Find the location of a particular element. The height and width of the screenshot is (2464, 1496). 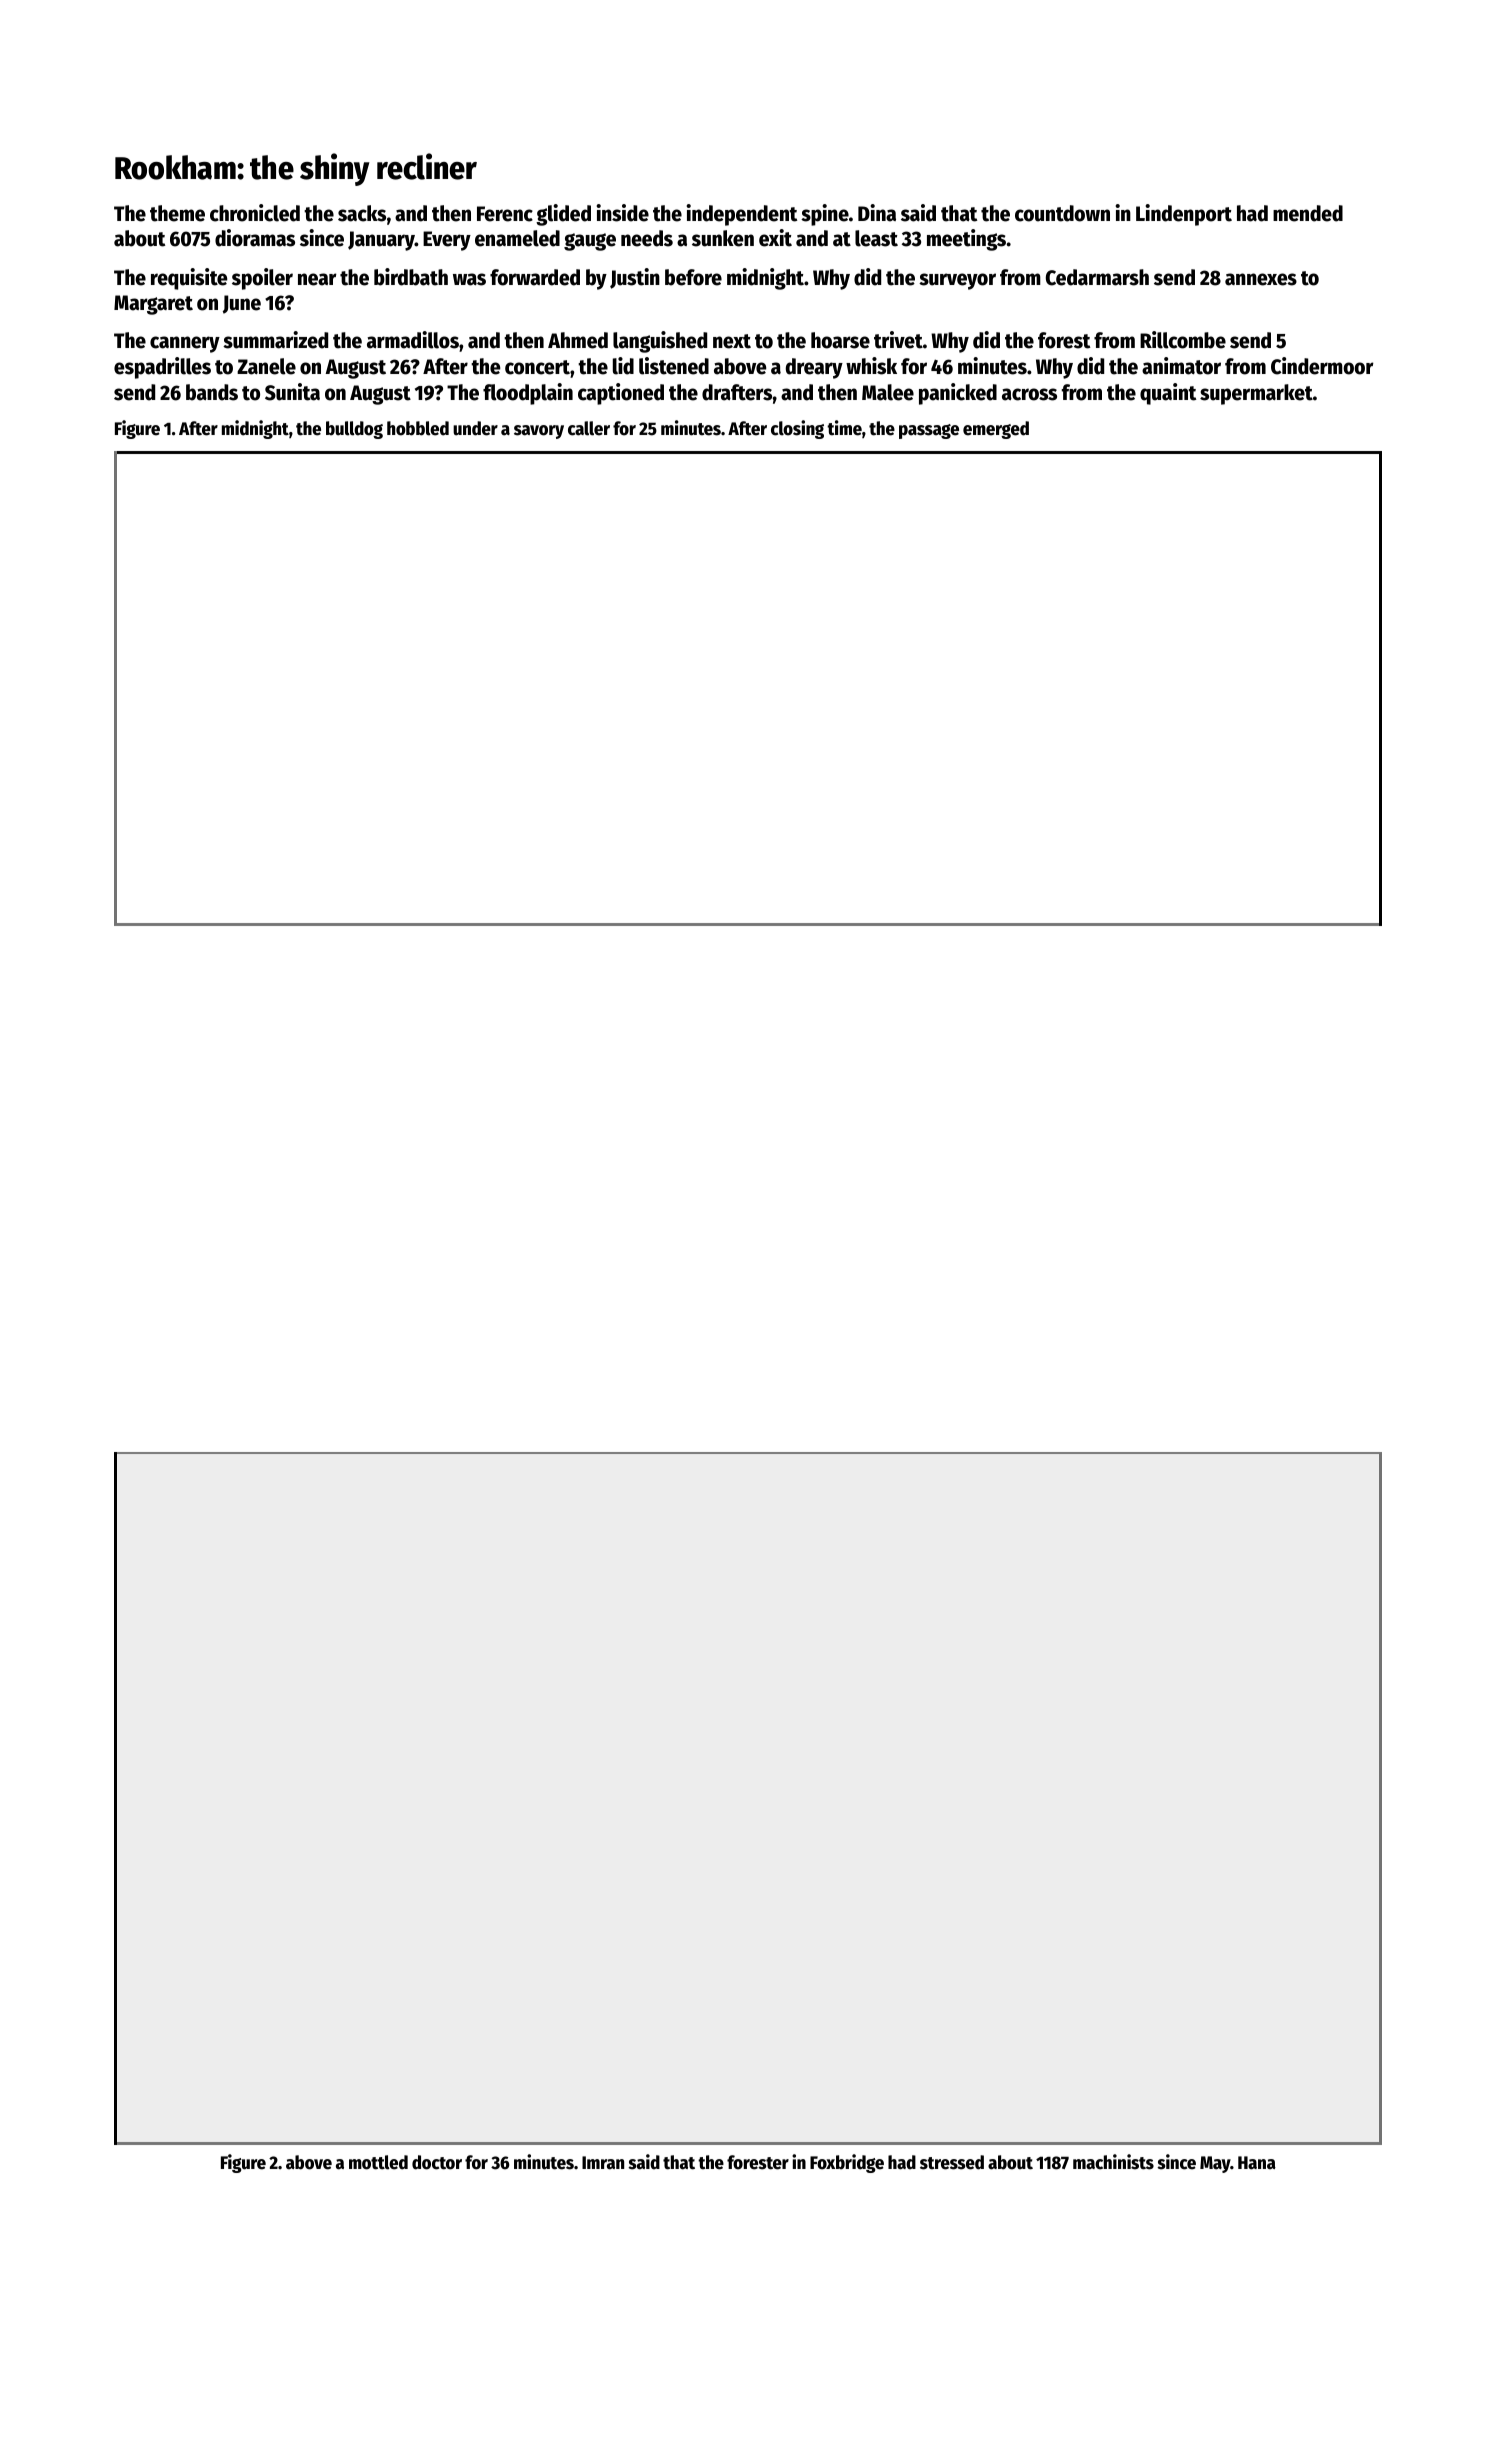

under is located at coordinates (475, 428).
